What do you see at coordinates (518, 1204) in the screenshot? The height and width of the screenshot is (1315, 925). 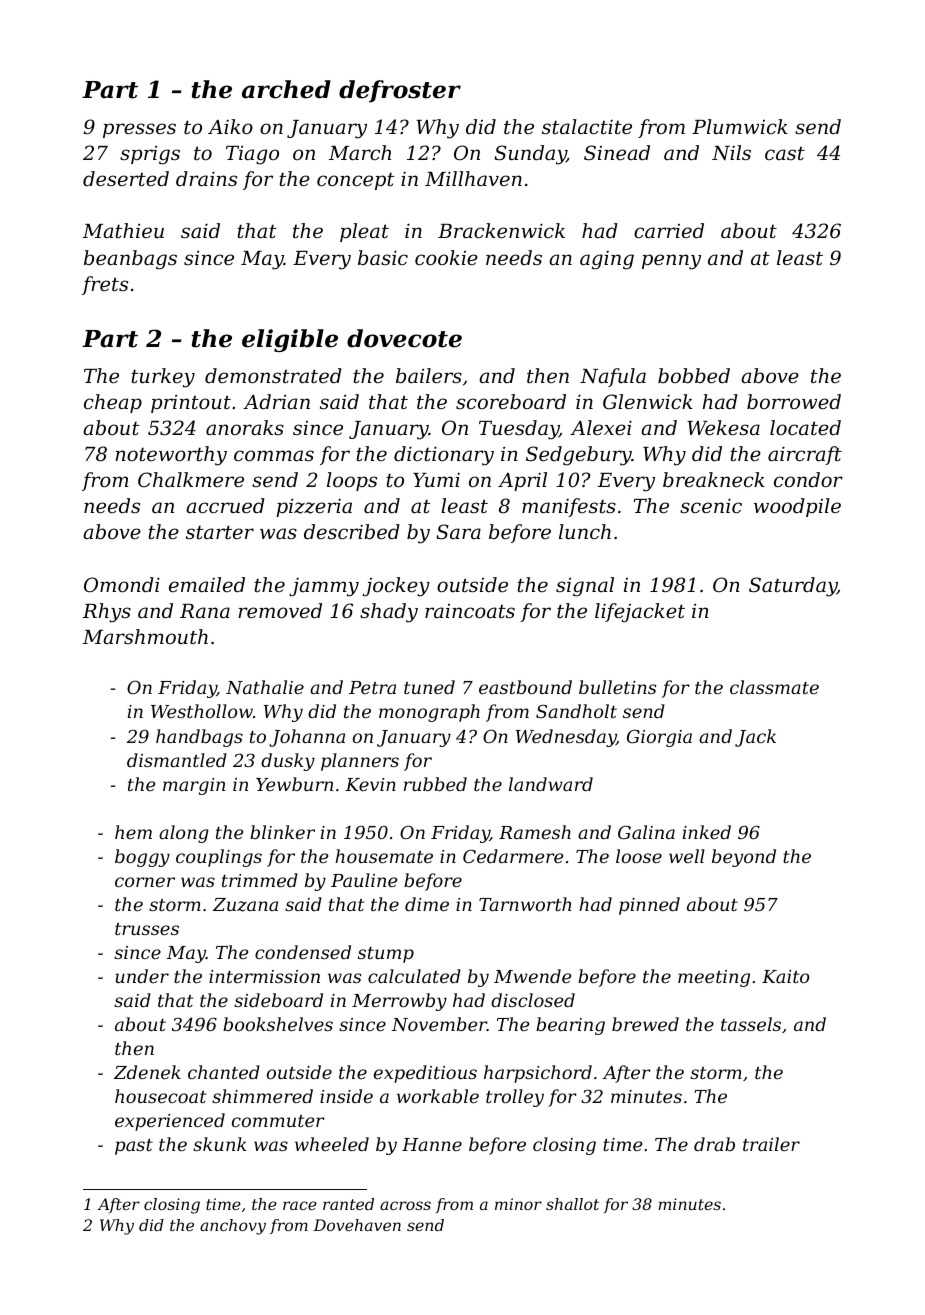 I see `minor` at bounding box center [518, 1204].
